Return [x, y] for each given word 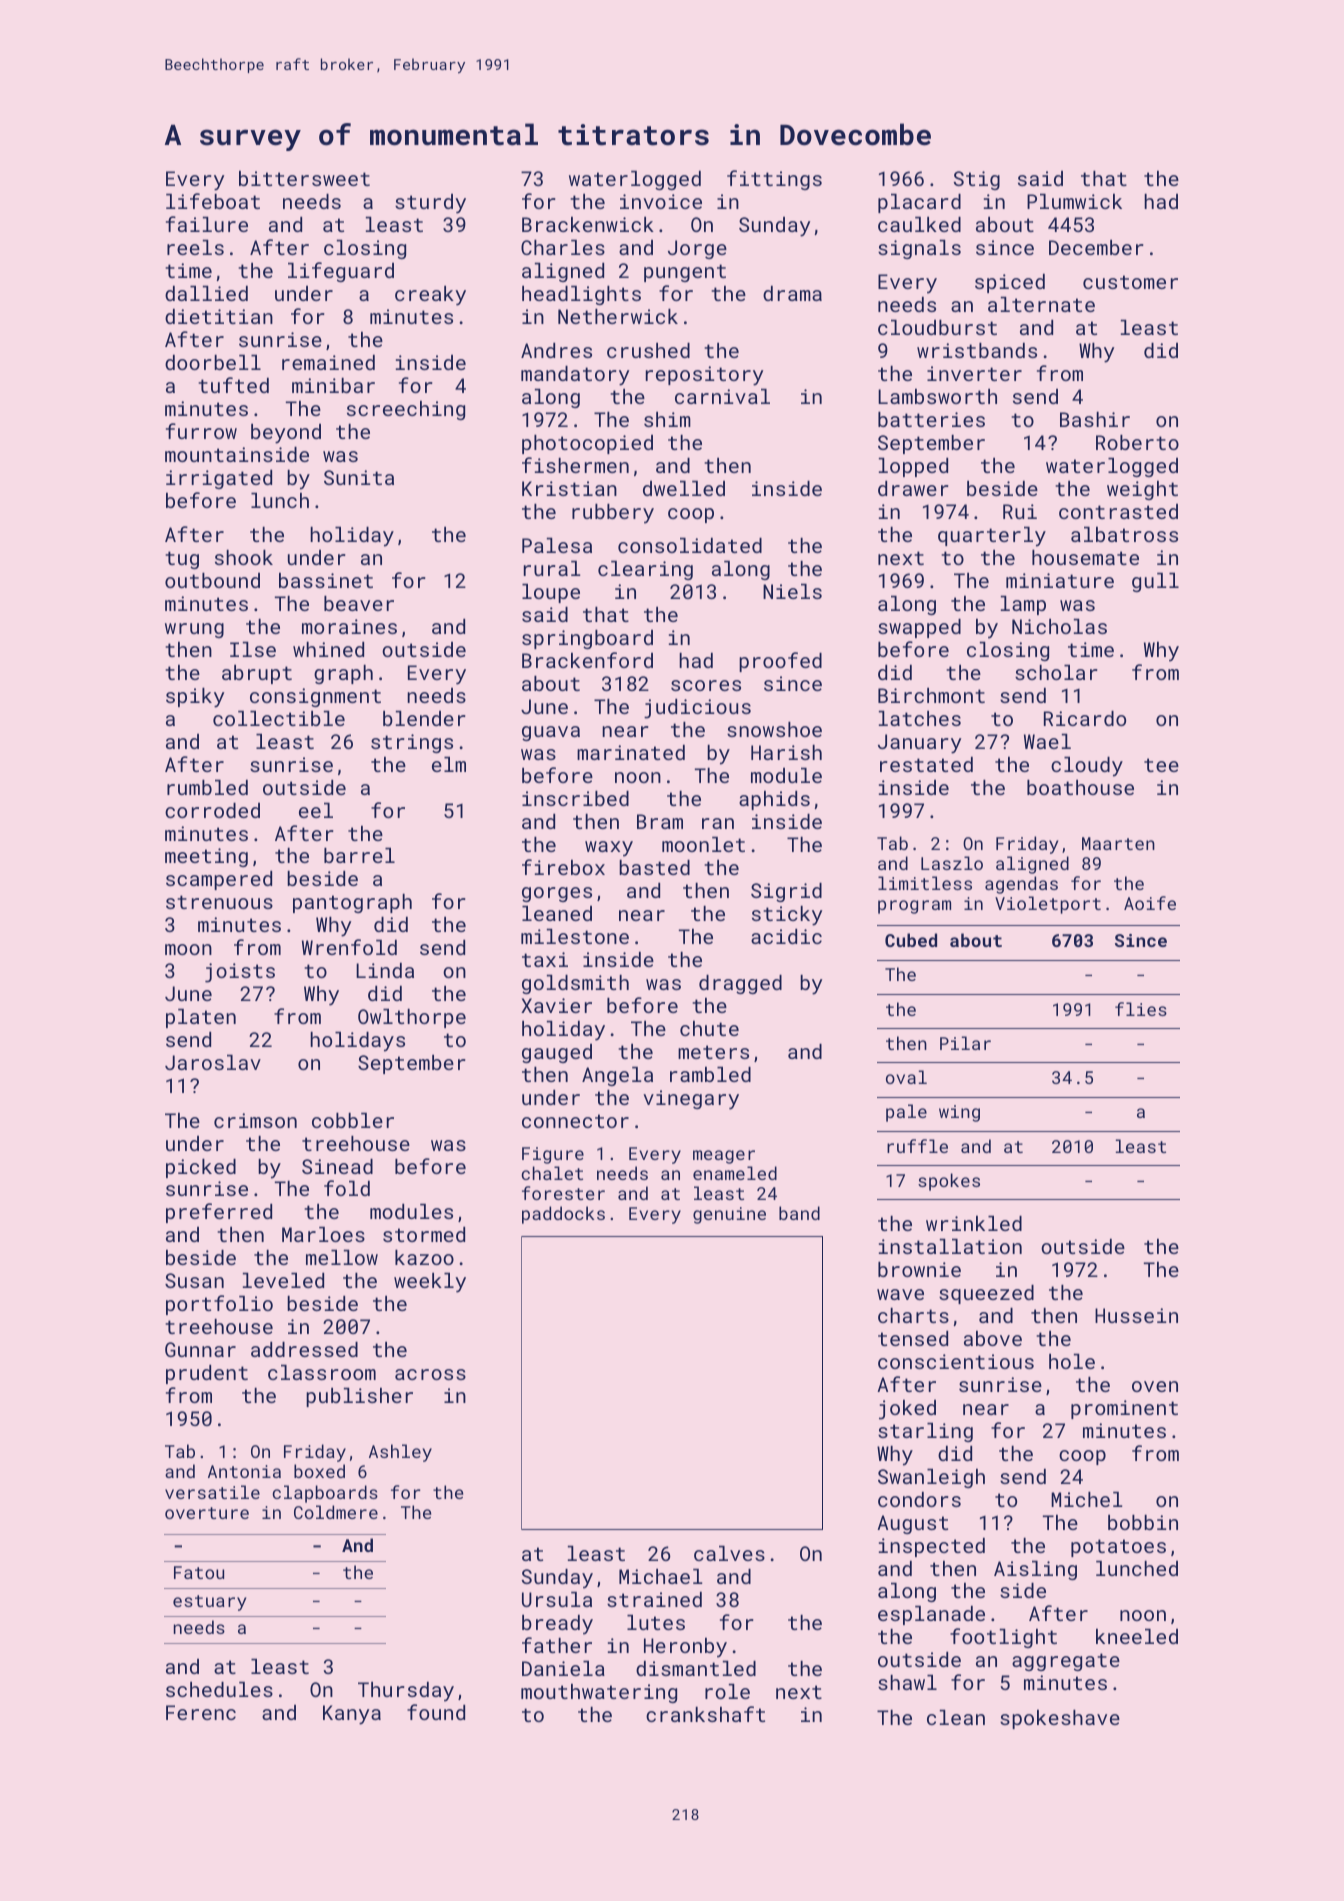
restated [926, 764]
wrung [194, 630]
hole [1072, 1361]
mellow [342, 1257]
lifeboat [213, 201]
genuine [729, 1215]
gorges [557, 894]
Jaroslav [213, 1062]
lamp [1023, 605]
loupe [551, 593]
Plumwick [1074, 201]
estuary [209, 1603]
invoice [661, 201]
